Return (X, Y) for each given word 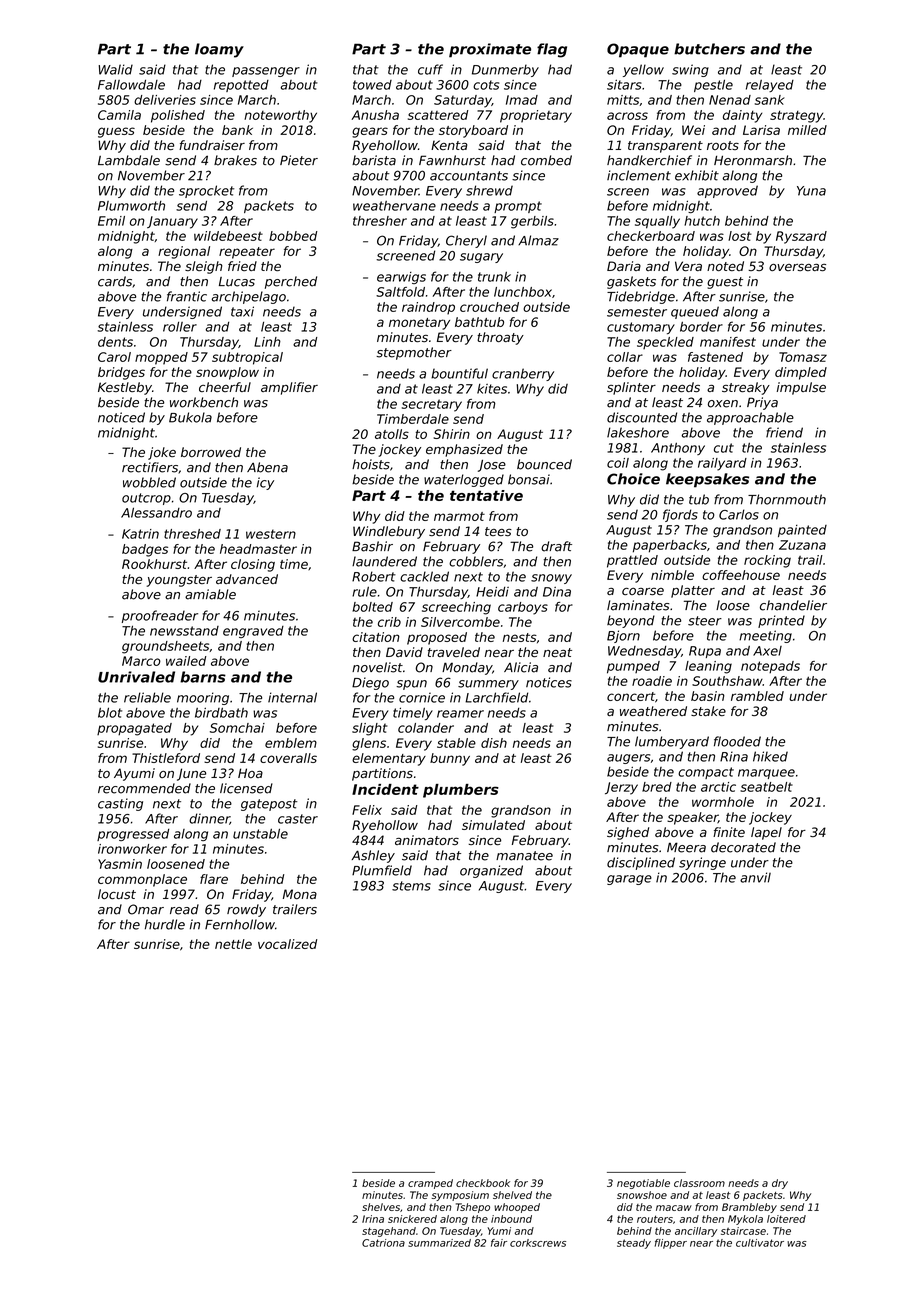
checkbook (483, 1183)
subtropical (247, 358)
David (404, 652)
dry (780, 1184)
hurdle (165, 924)
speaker (692, 818)
